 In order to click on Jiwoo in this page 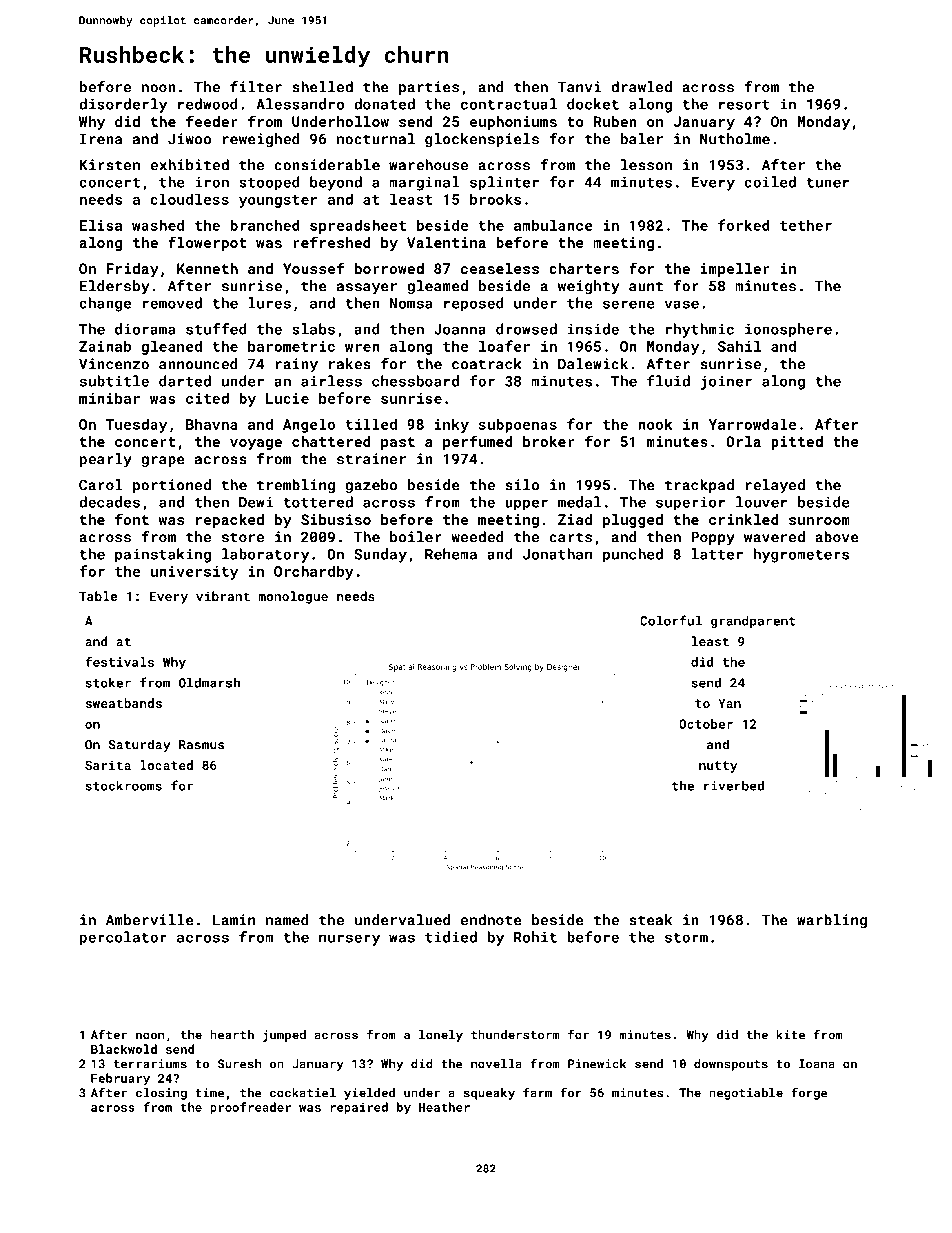, I will do `click(189, 139)`.
